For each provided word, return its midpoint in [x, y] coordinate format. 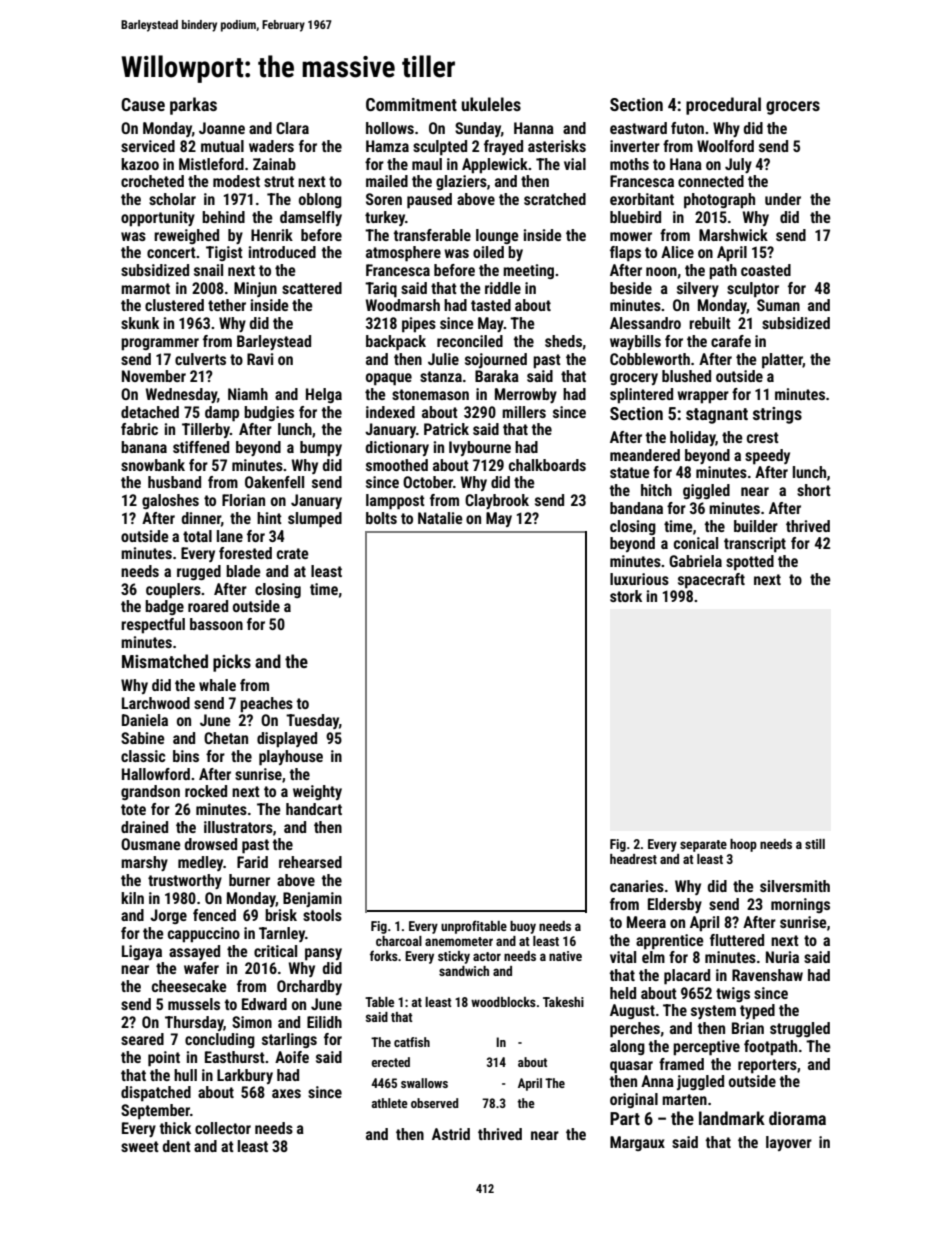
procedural [723, 106]
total [197, 536]
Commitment [411, 104]
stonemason [430, 394]
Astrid [451, 1134]
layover [789, 1143]
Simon [252, 1022]
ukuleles [491, 104]
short [814, 490]
